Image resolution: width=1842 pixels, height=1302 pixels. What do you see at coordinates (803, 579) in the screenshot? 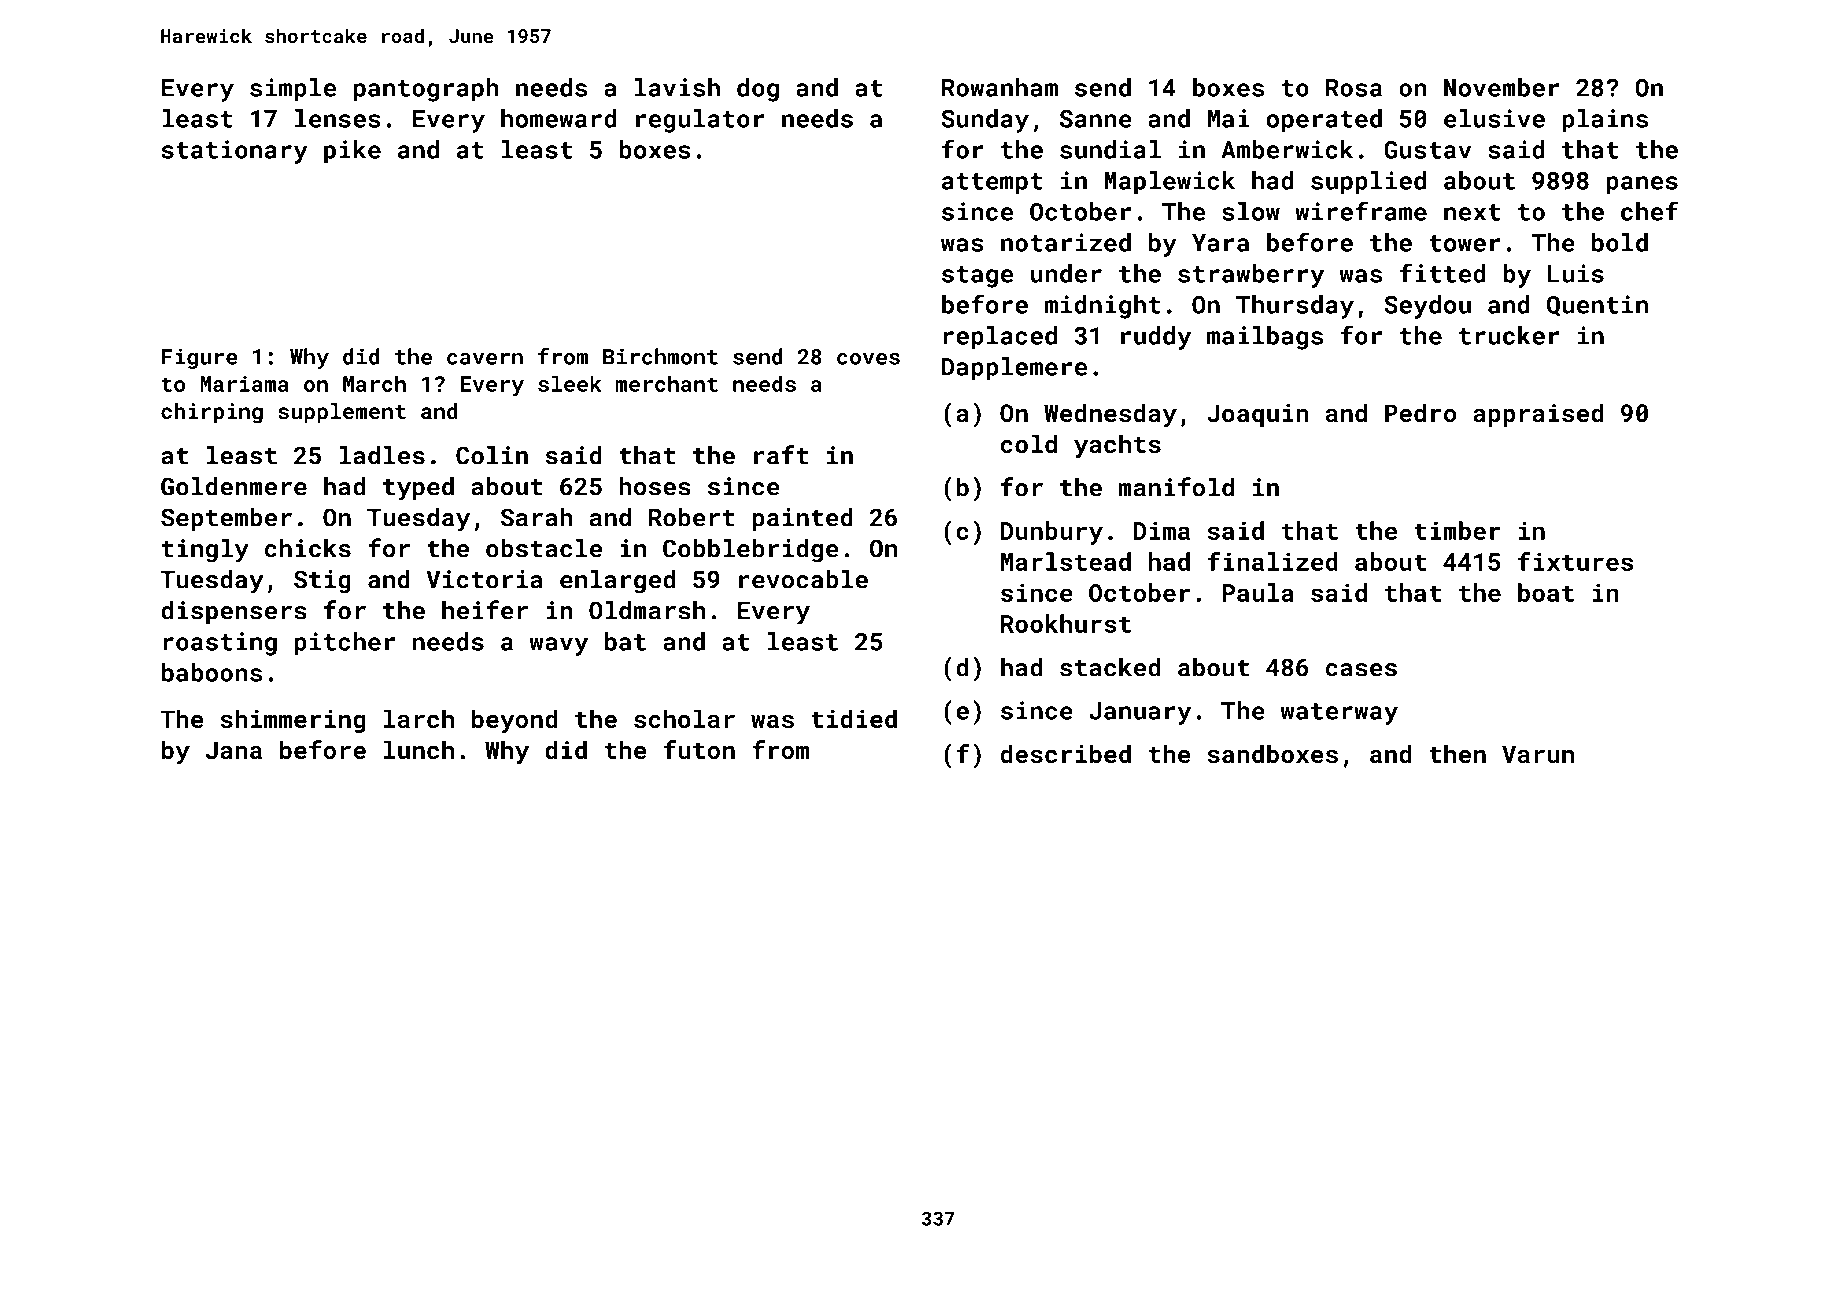
I see `revocable` at bounding box center [803, 579].
